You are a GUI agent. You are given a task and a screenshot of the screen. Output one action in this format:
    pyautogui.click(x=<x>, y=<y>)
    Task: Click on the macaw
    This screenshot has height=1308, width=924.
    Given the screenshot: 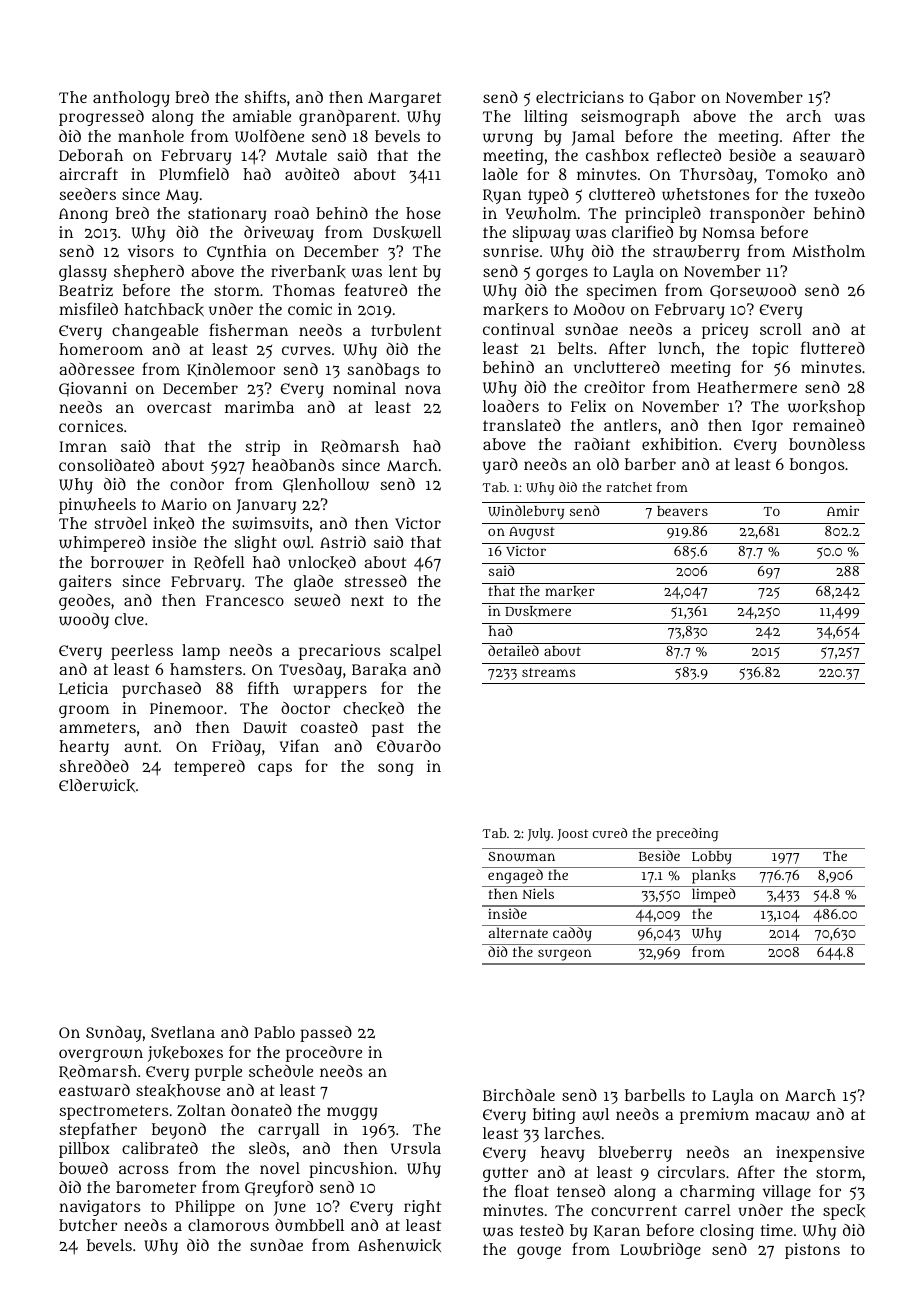 What is the action you would take?
    pyautogui.click(x=782, y=1116)
